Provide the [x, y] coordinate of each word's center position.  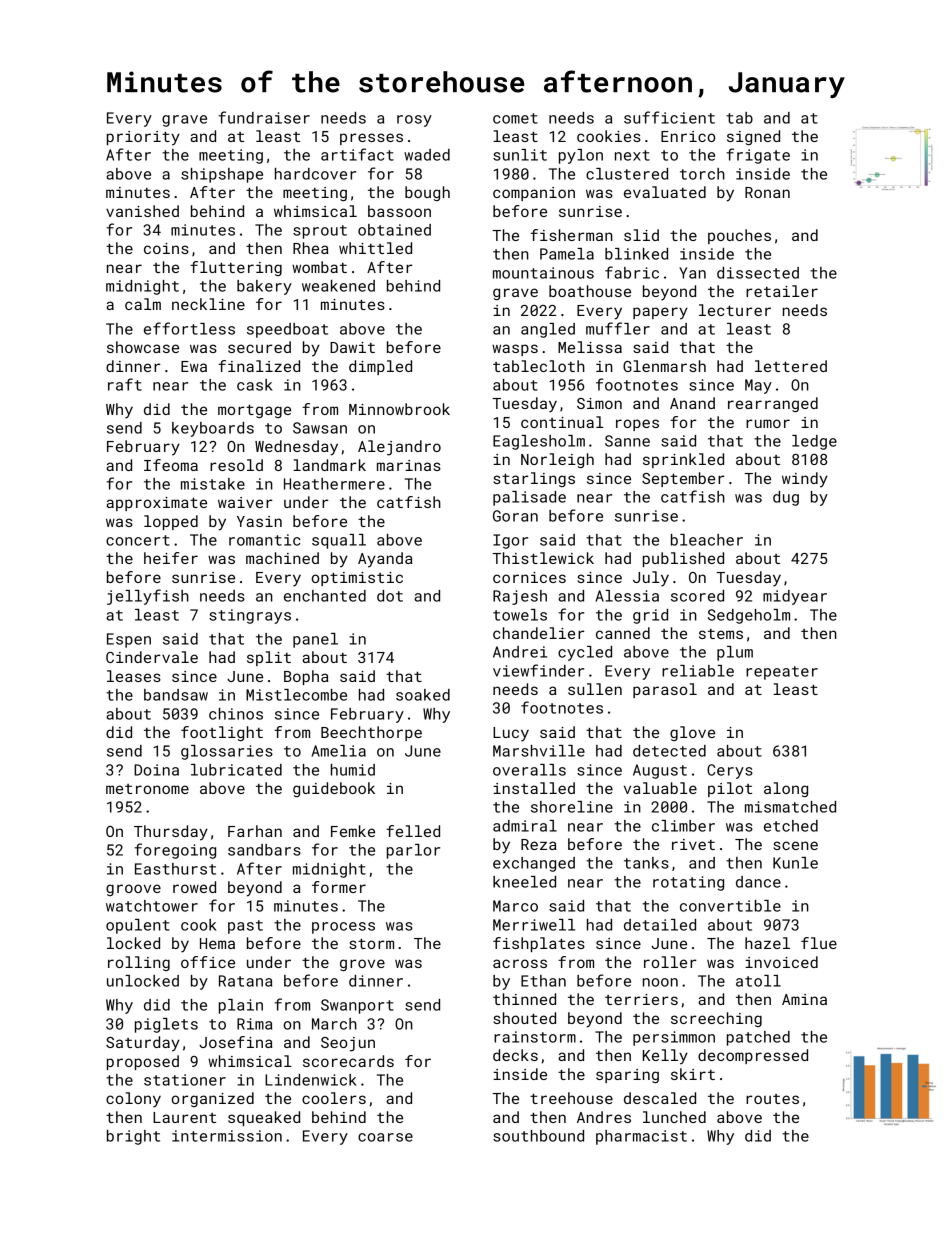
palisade [529, 498]
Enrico [688, 136]
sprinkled [683, 460]
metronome [147, 789]
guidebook [334, 789]
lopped [171, 522]
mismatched [790, 807]
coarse [385, 1137]
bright [133, 1137]
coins [166, 248]
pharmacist [641, 1137]
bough [427, 193]
